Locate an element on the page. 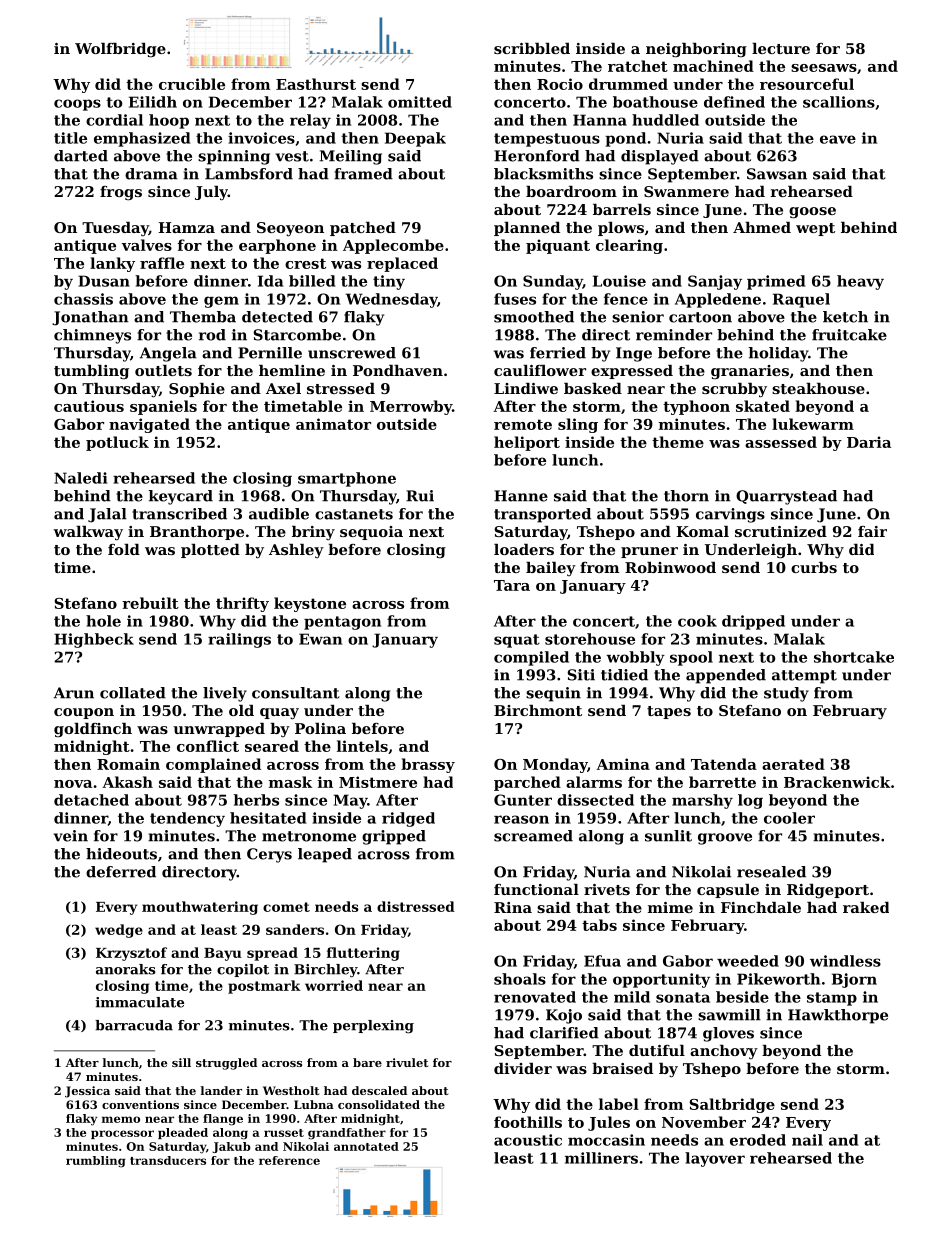 The image size is (952, 1233). crucible is located at coordinates (192, 84).
